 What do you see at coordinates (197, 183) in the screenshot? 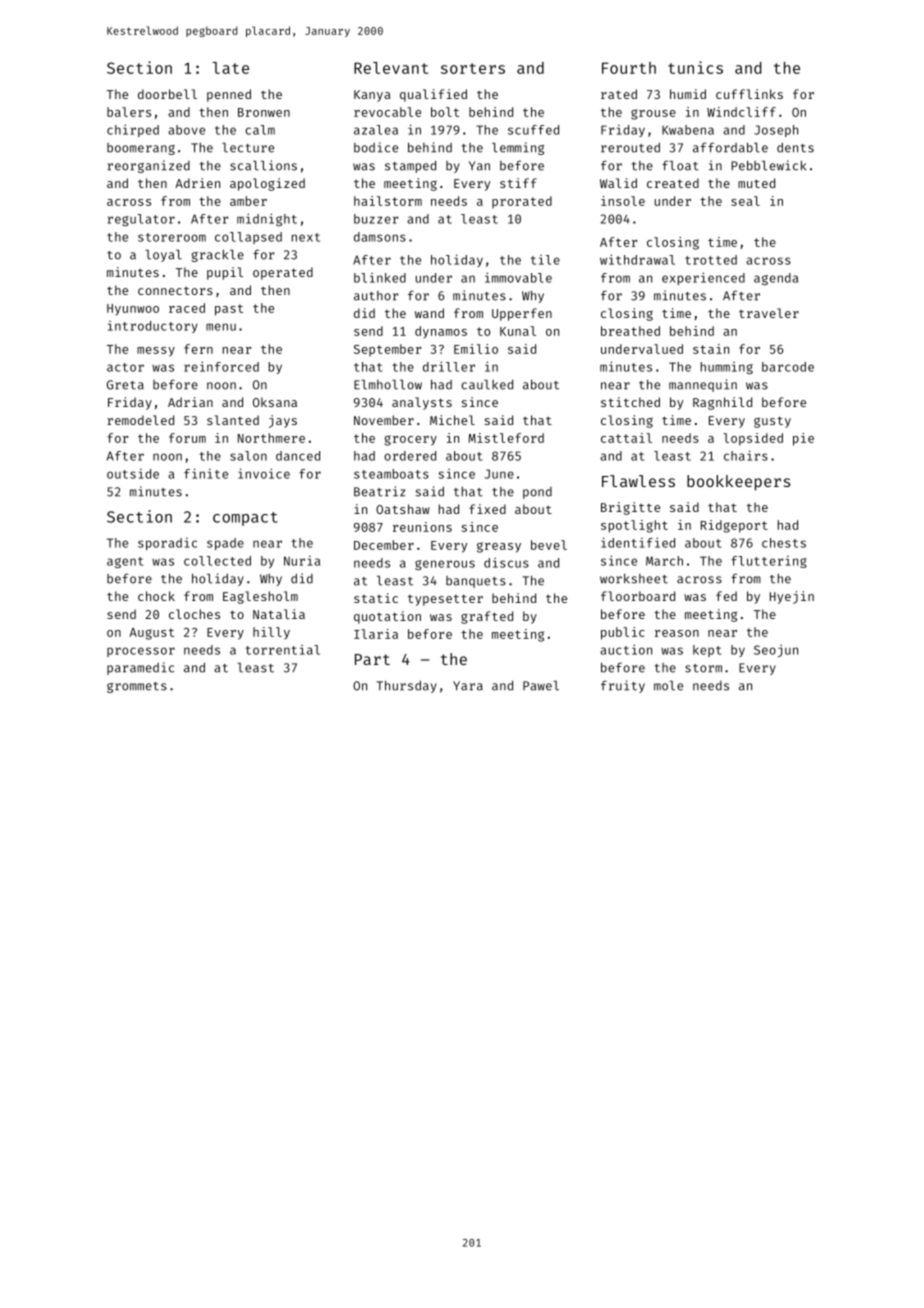
I see `Adrien` at bounding box center [197, 183].
